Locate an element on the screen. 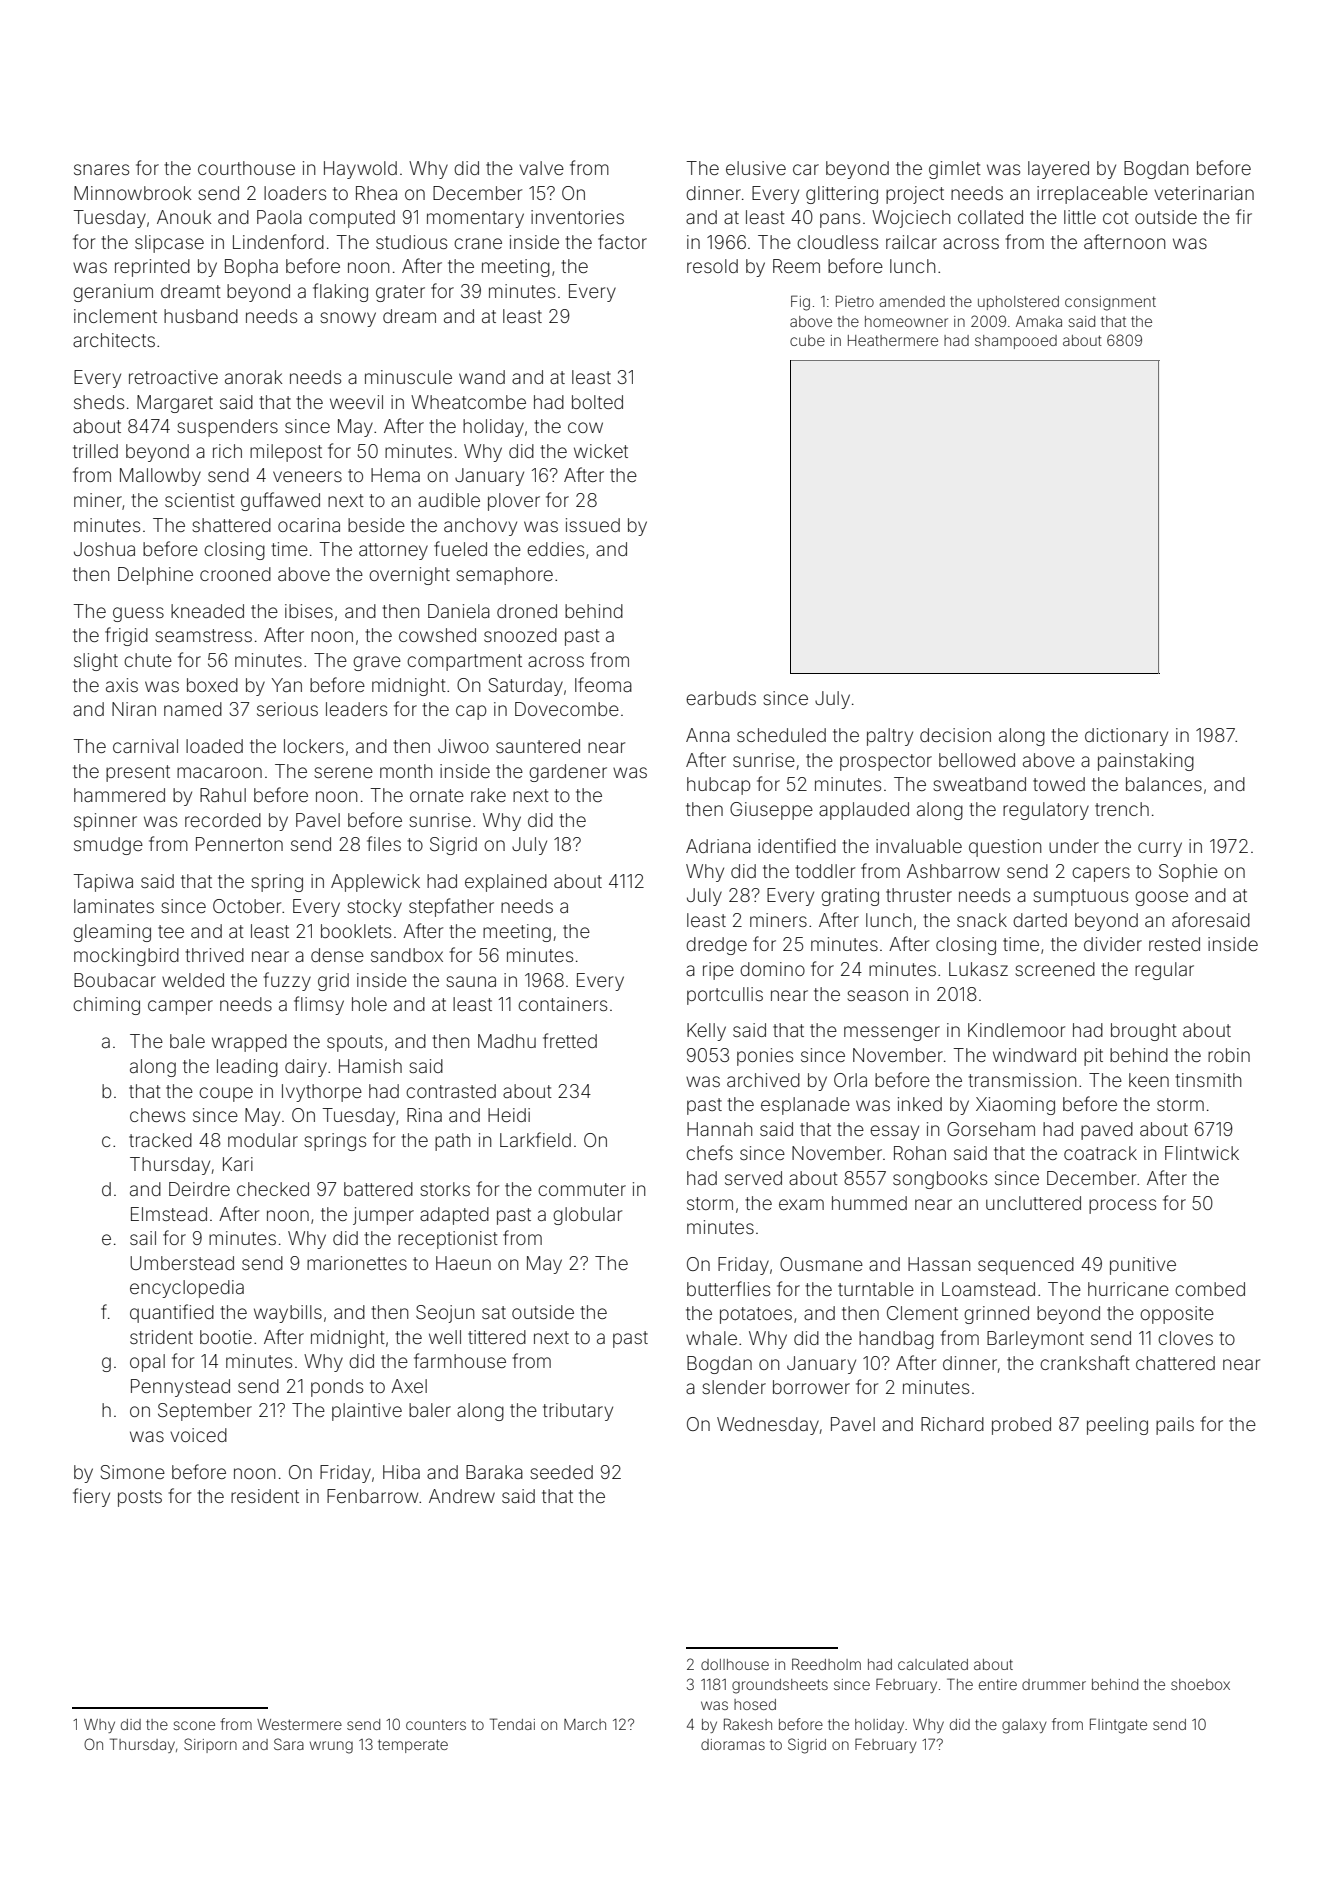 The height and width of the screenshot is (1889, 1336). Heathermere is located at coordinates (893, 340).
